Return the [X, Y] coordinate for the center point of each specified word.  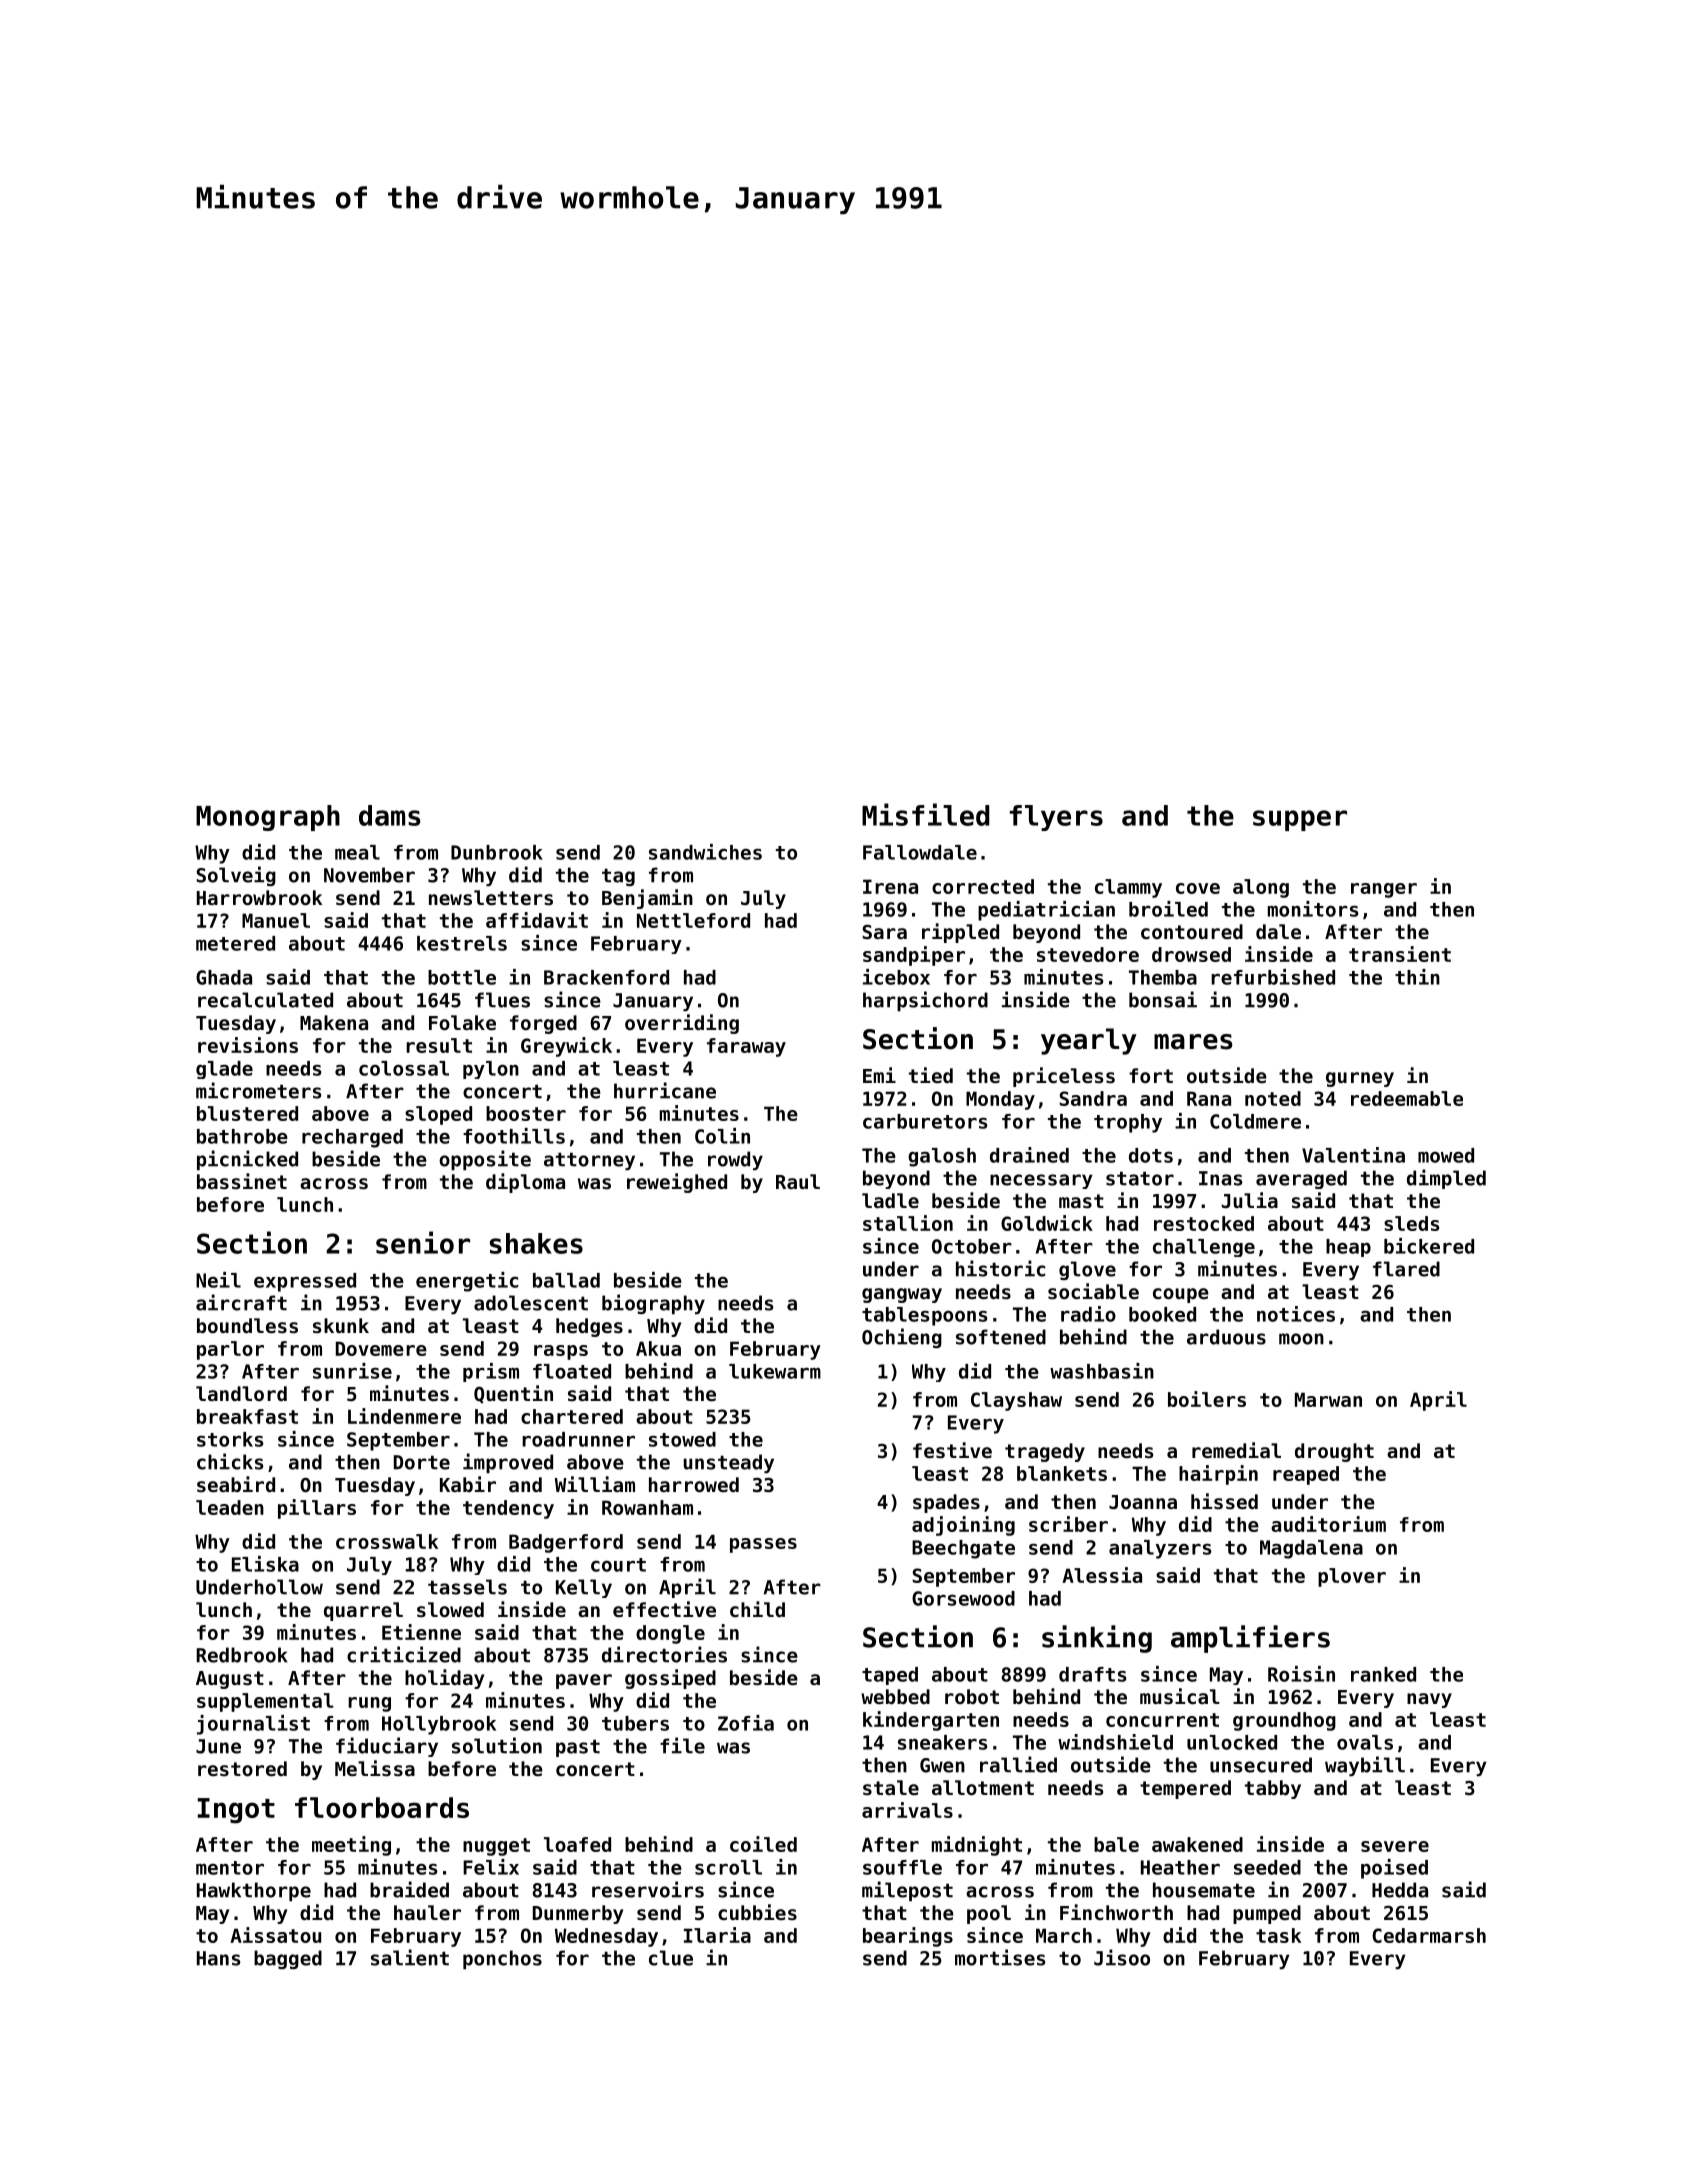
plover [1352, 1577]
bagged [288, 1959]
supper [1300, 820]
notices [1296, 1314]
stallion [908, 1223]
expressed [305, 1282]
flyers [1056, 818]
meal [357, 852]
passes [763, 1545]
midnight [977, 1846]
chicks [230, 1461]
